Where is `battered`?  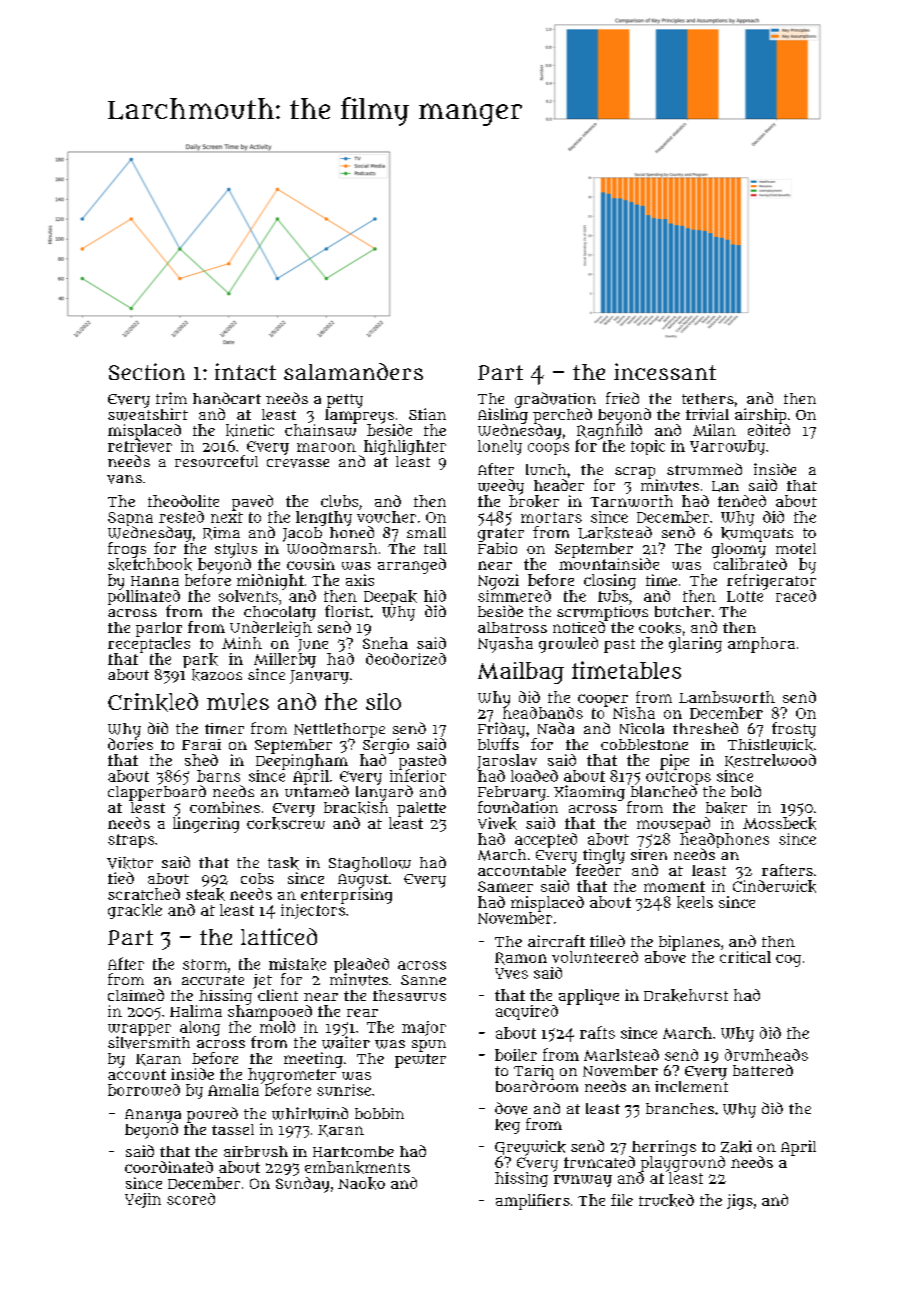 battered is located at coordinates (763, 1070).
